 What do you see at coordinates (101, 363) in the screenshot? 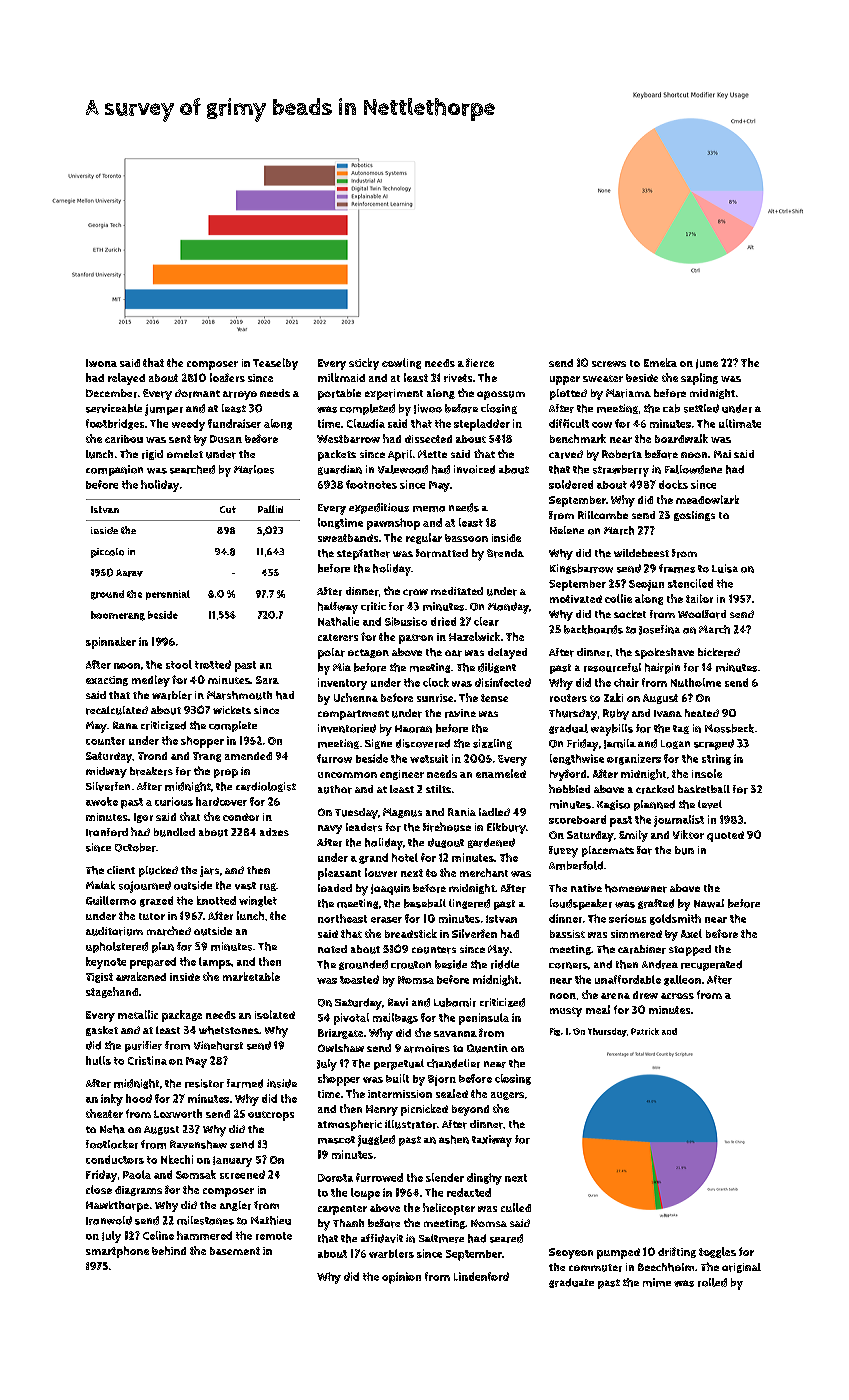
I see `Iwona` at bounding box center [101, 363].
